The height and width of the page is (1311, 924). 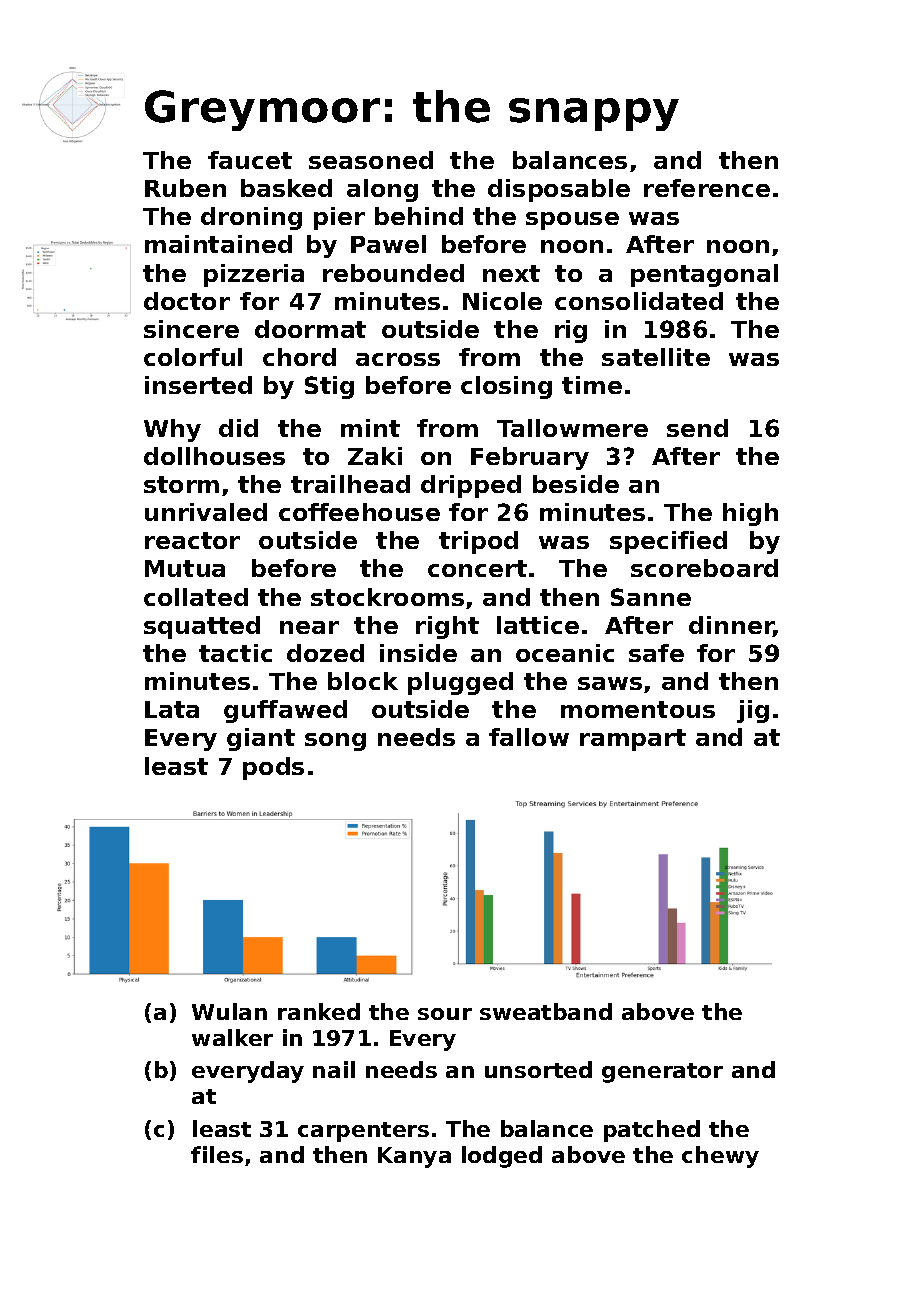 What do you see at coordinates (559, 190) in the page?
I see `disposable` at bounding box center [559, 190].
